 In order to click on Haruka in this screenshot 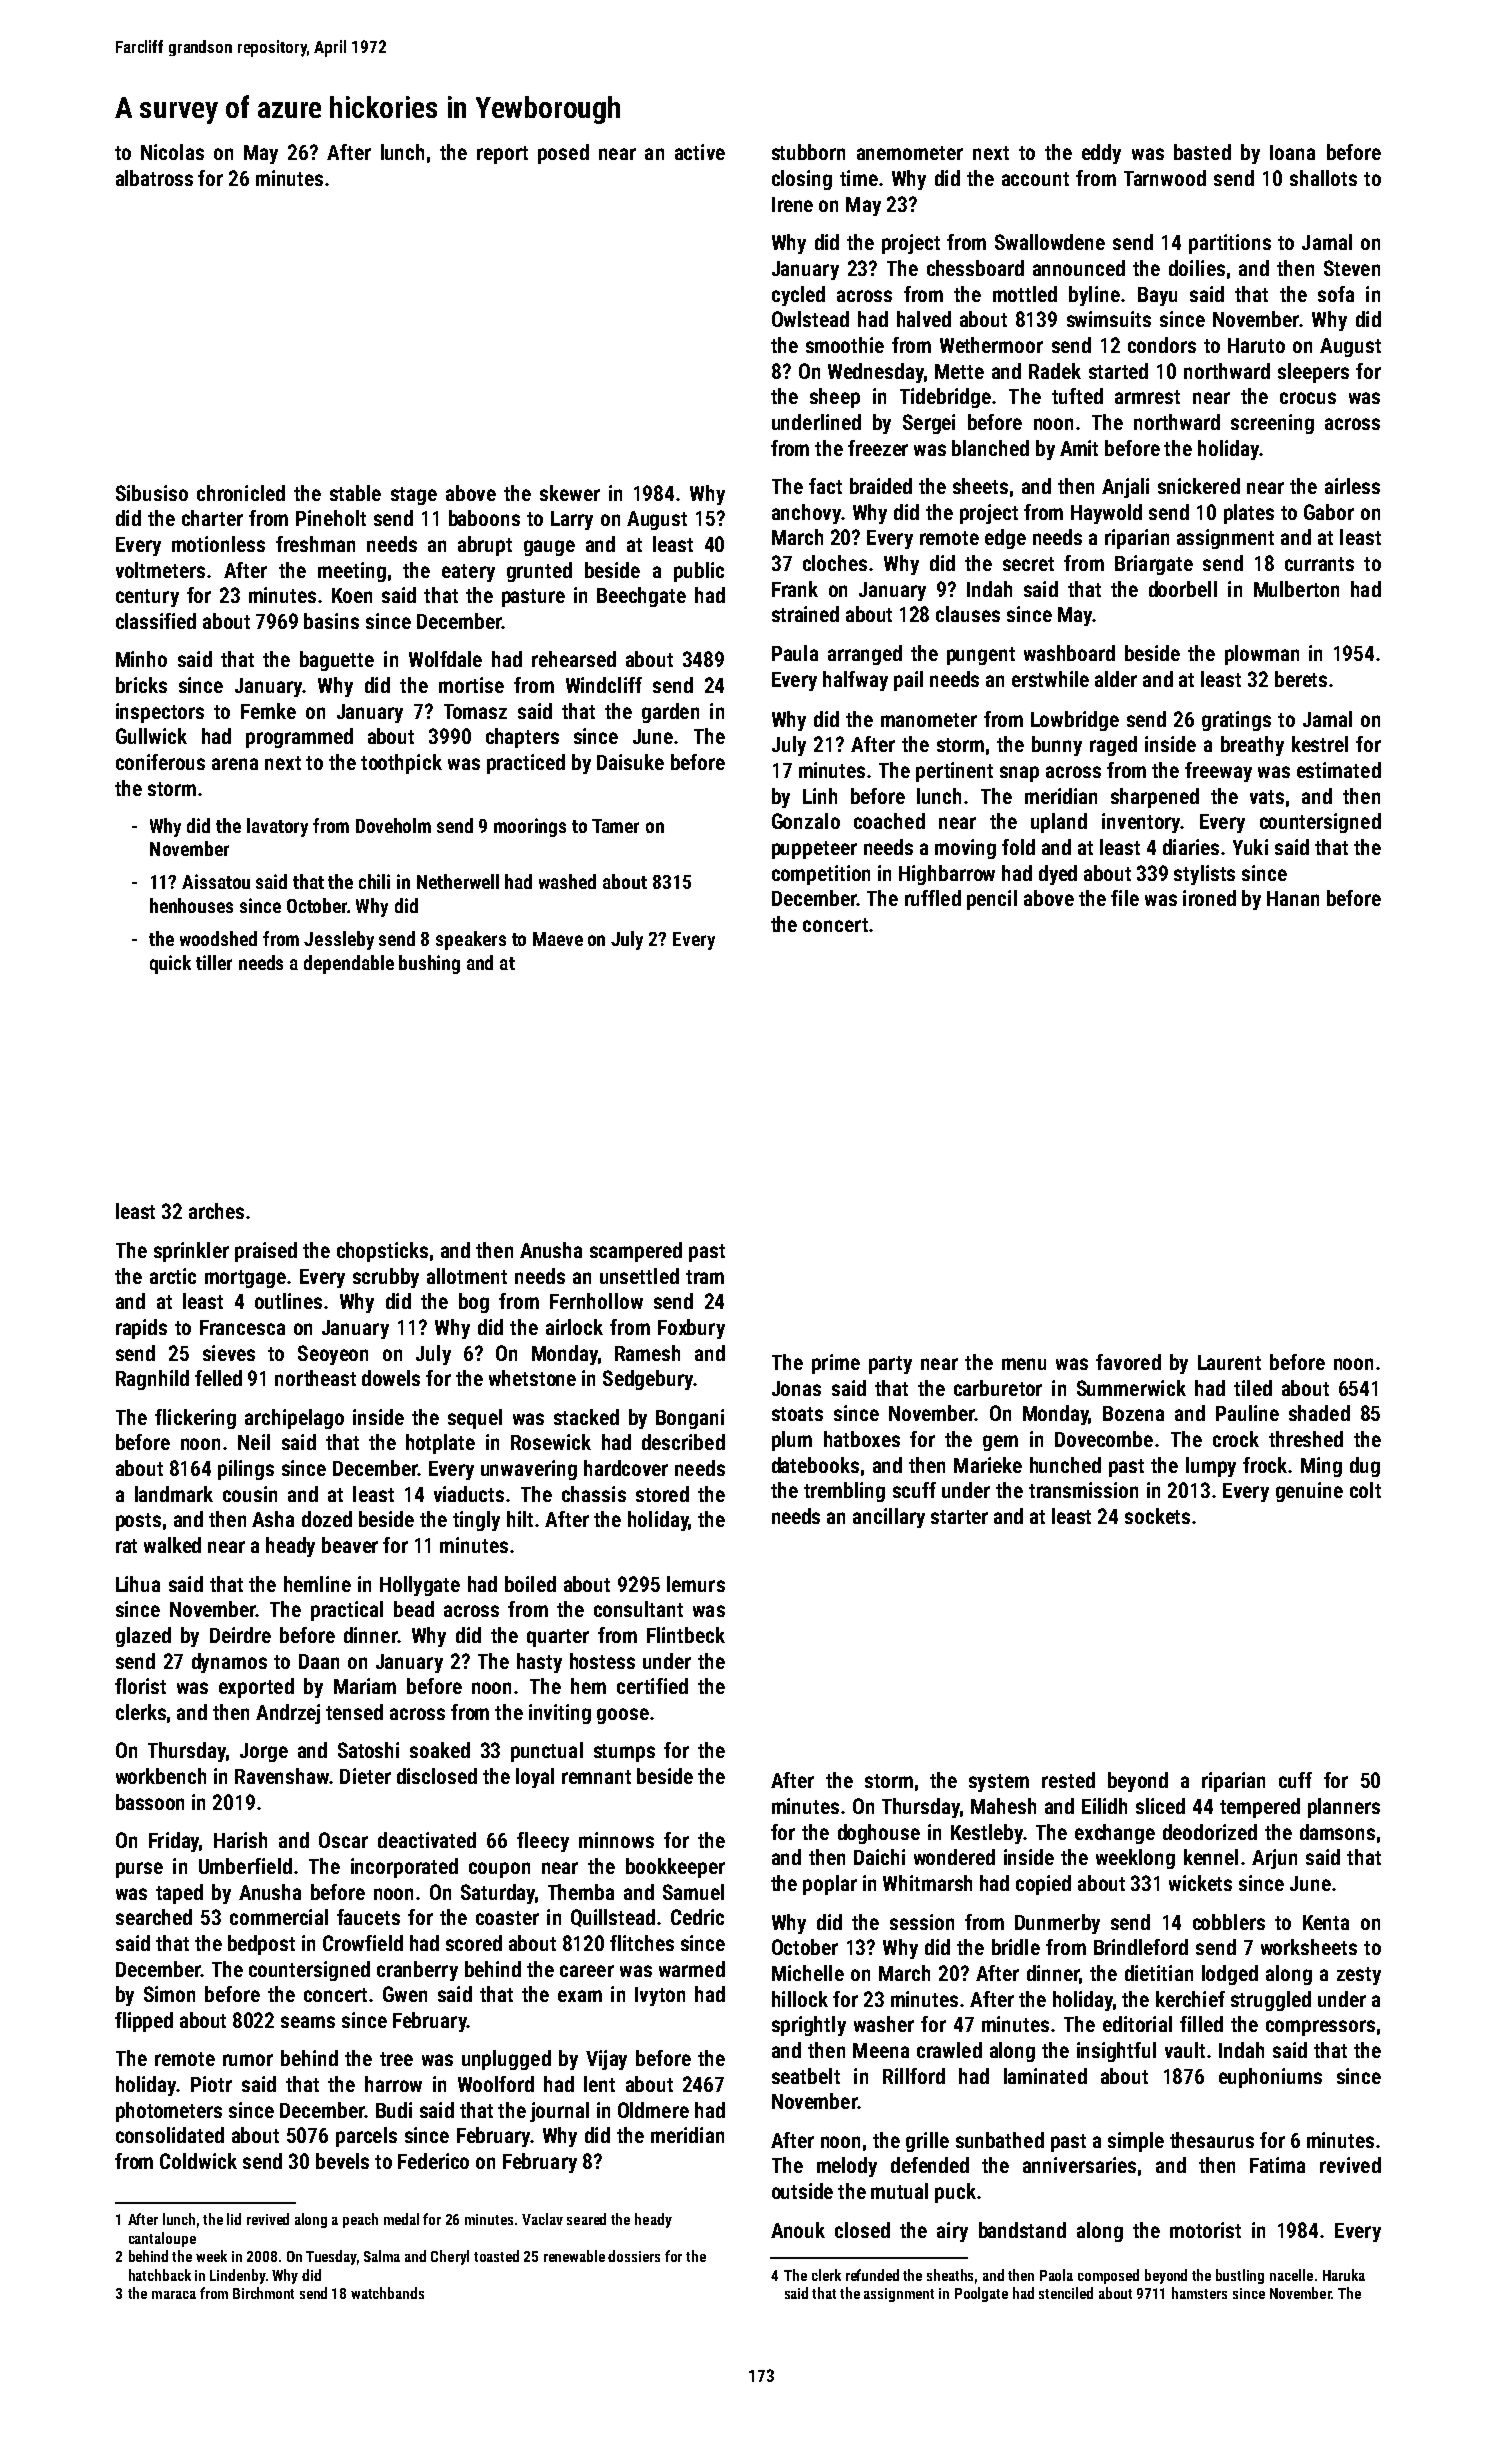, I will do `click(1344, 2275)`.
